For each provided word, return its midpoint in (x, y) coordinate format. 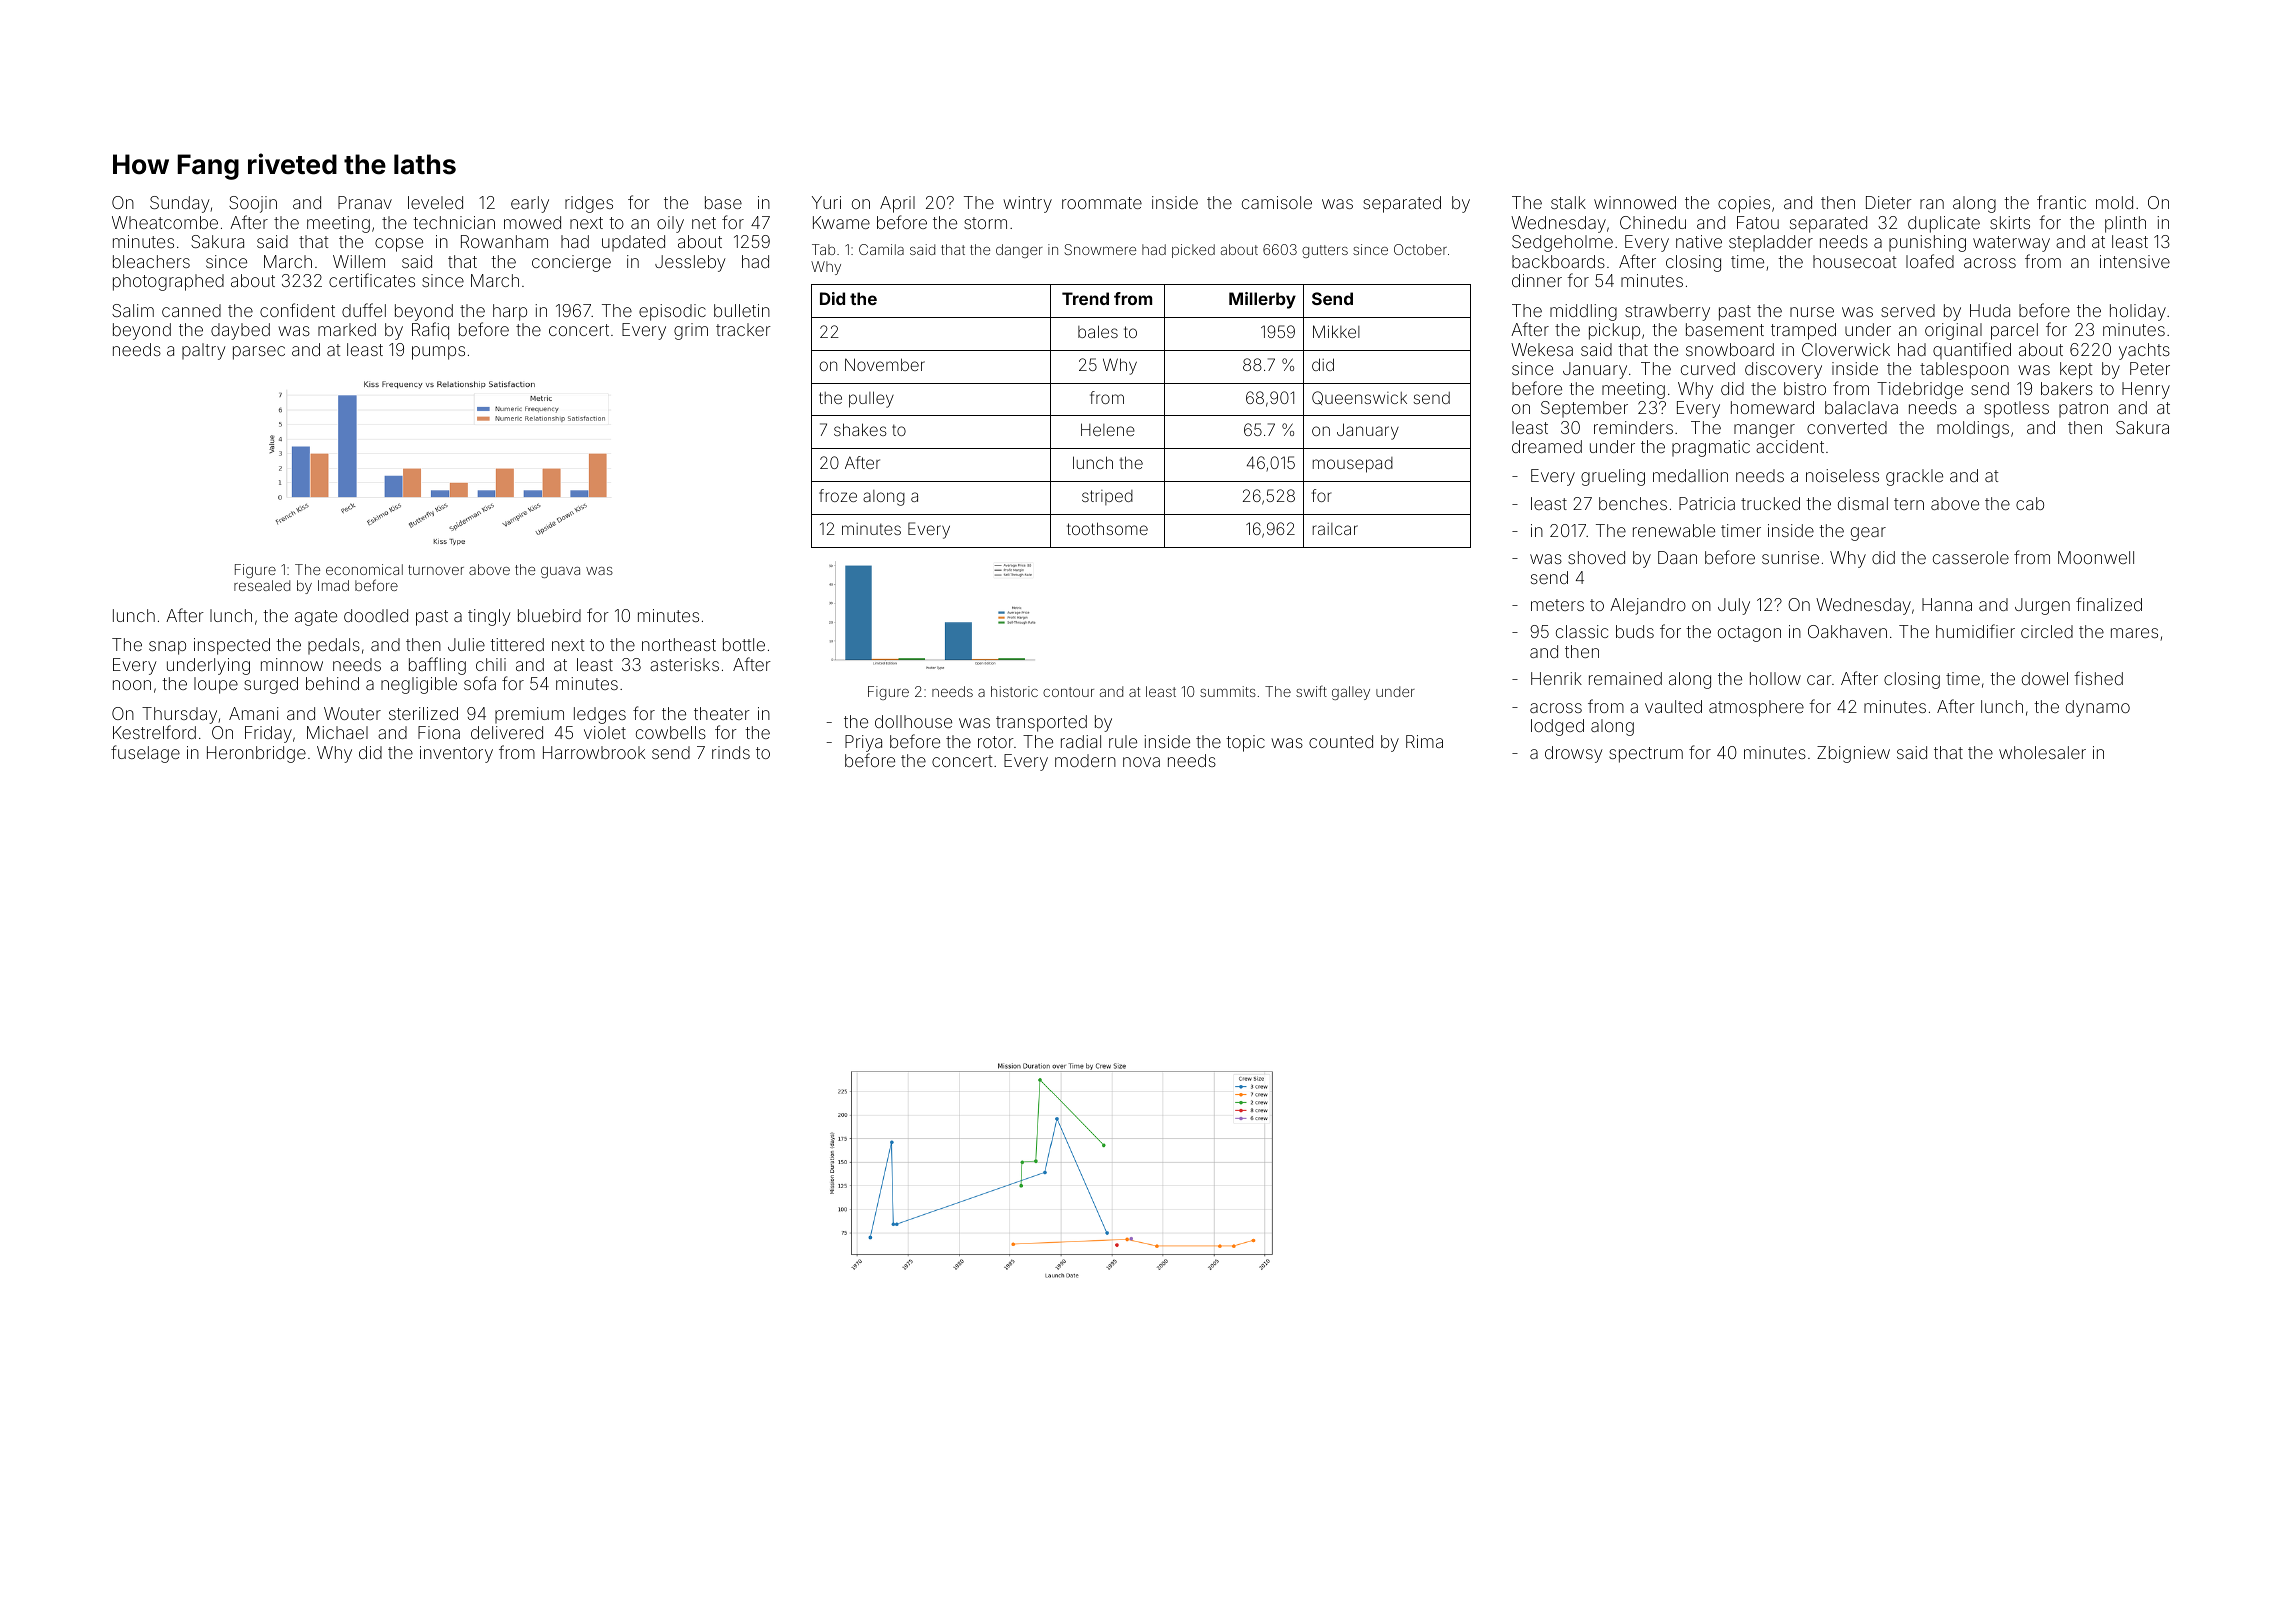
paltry (204, 351)
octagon (1749, 634)
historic (1014, 691)
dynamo (2098, 708)
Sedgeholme (1562, 243)
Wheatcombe (165, 222)
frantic (2061, 202)
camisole (1277, 202)
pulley (871, 399)
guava (560, 572)
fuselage (145, 754)
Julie (466, 644)
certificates (372, 280)
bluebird (549, 615)
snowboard (1730, 349)
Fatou (1758, 222)
